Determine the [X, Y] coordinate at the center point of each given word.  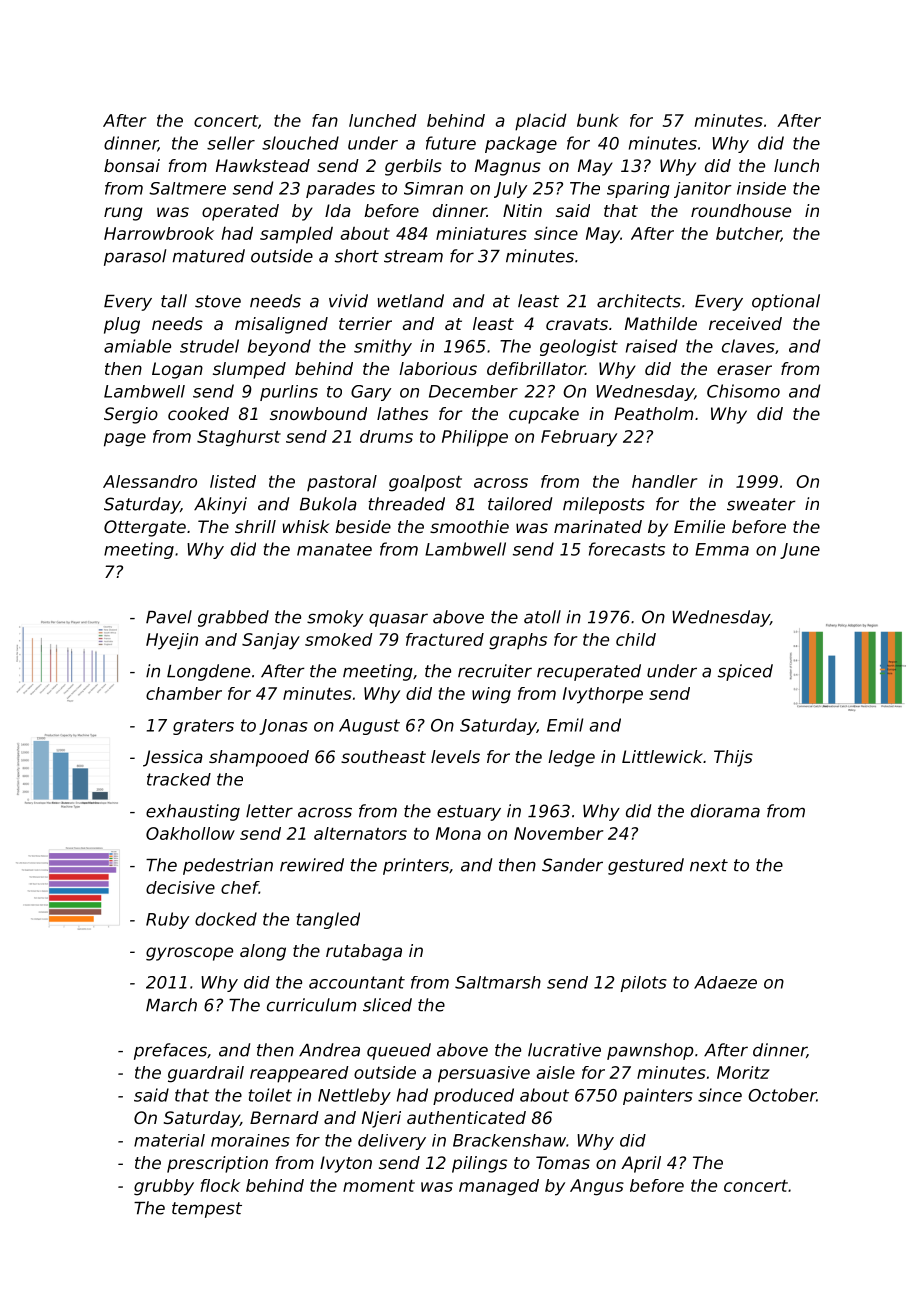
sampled [296, 235]
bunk [598, 120]
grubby [164, 1187]
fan [325, 120]
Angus [597, 1187]
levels [455, 756]
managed [499, 1187]
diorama [725, 811]
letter [269, 811]
